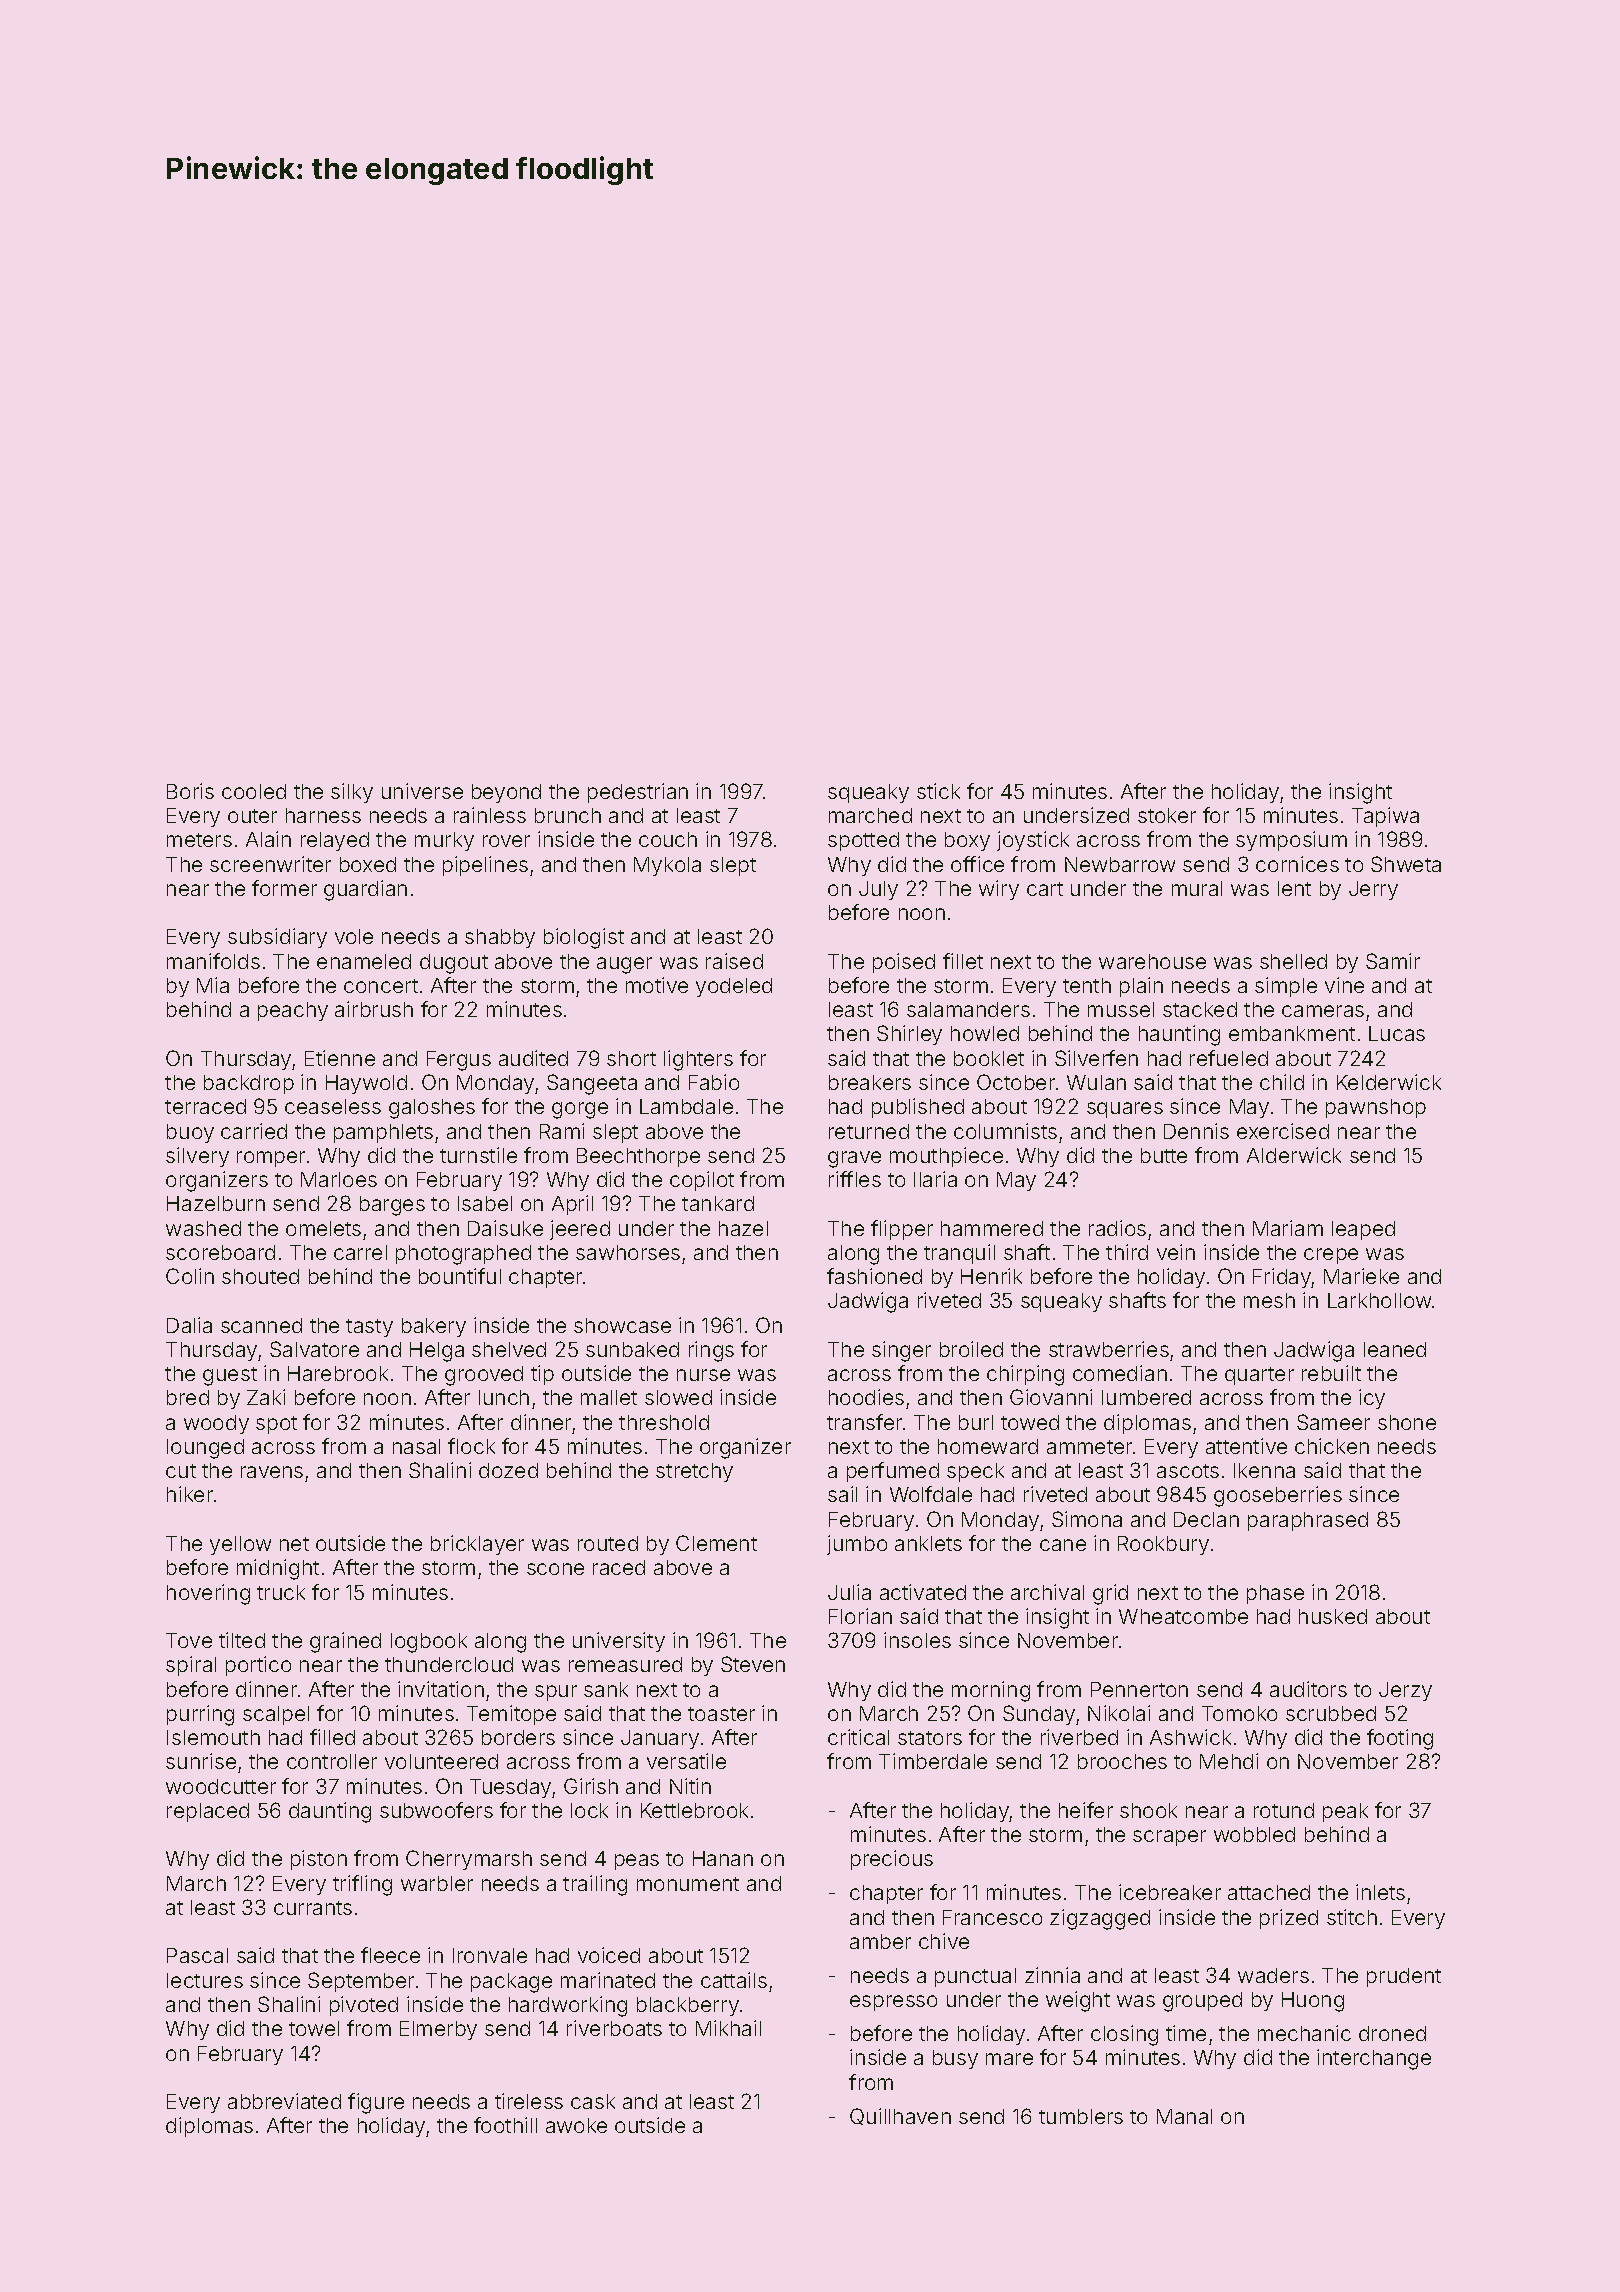 This document has width=1620, height=2292. What do you see at coordinates (900, 2116) in the document?
I see `Quillhaven` at bounding box center [900, 2116].
